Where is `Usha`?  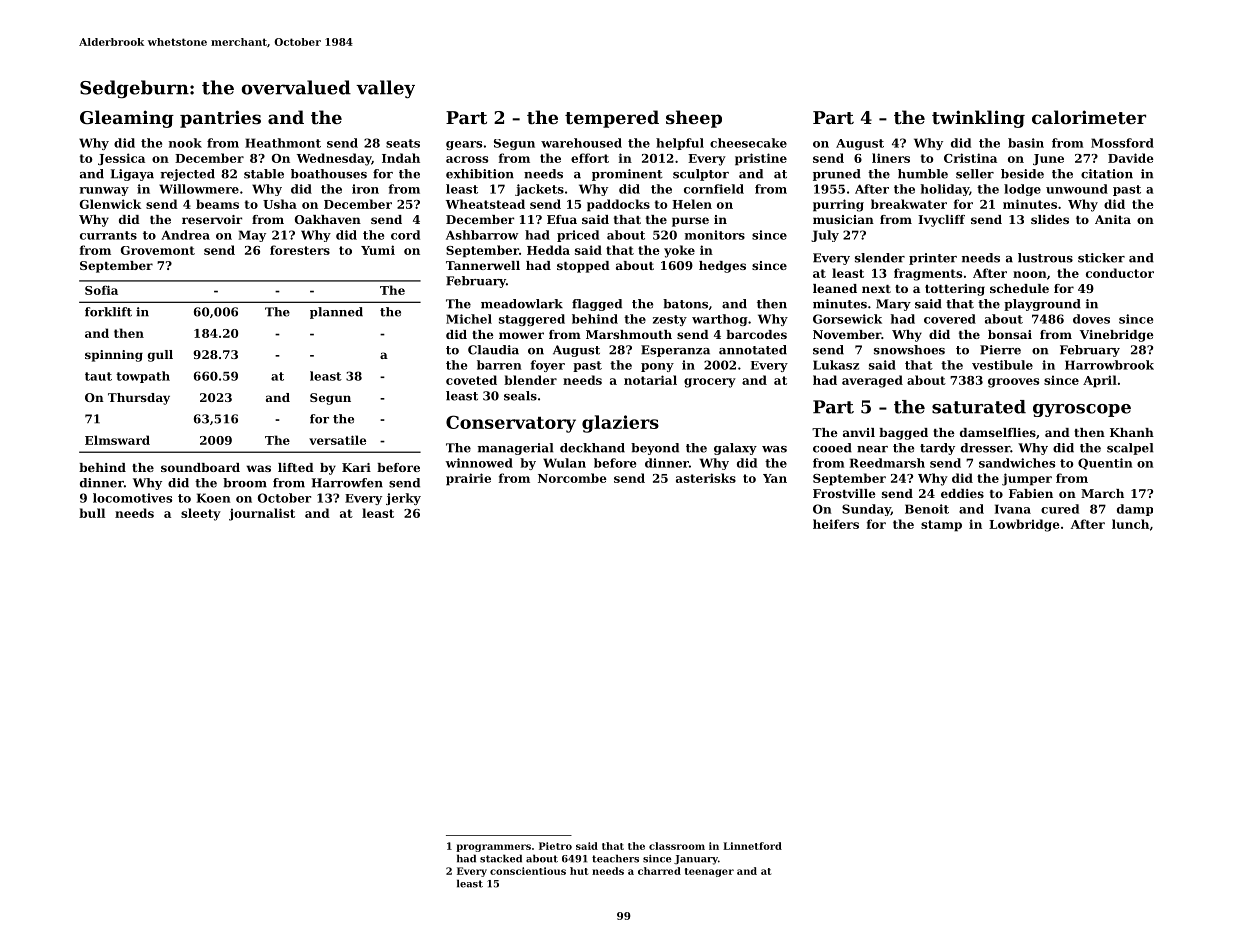
Usha is located at coordinates (280, 204).
